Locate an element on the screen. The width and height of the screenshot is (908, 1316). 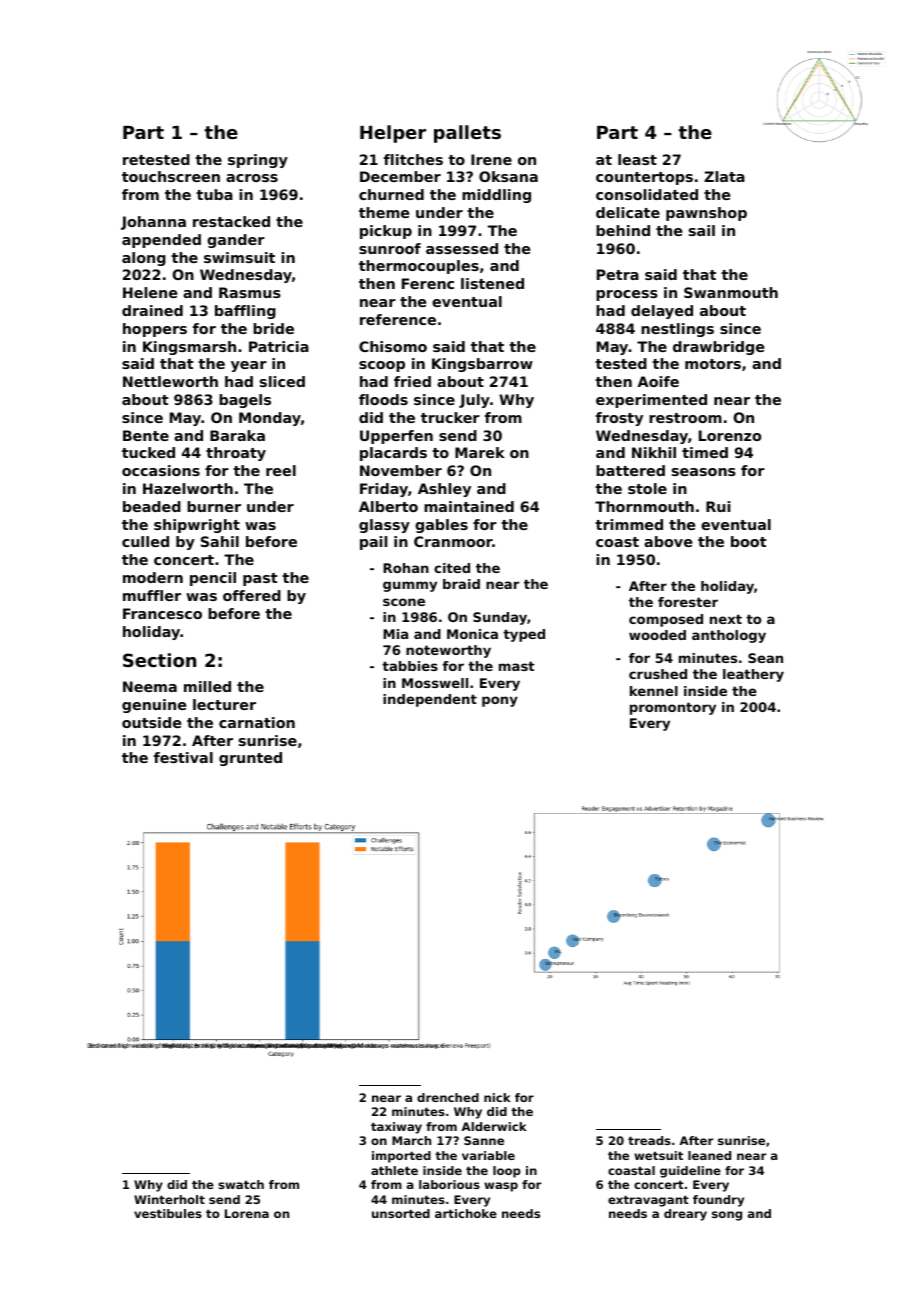
touchscreen is located at coordinates (171, 176).
